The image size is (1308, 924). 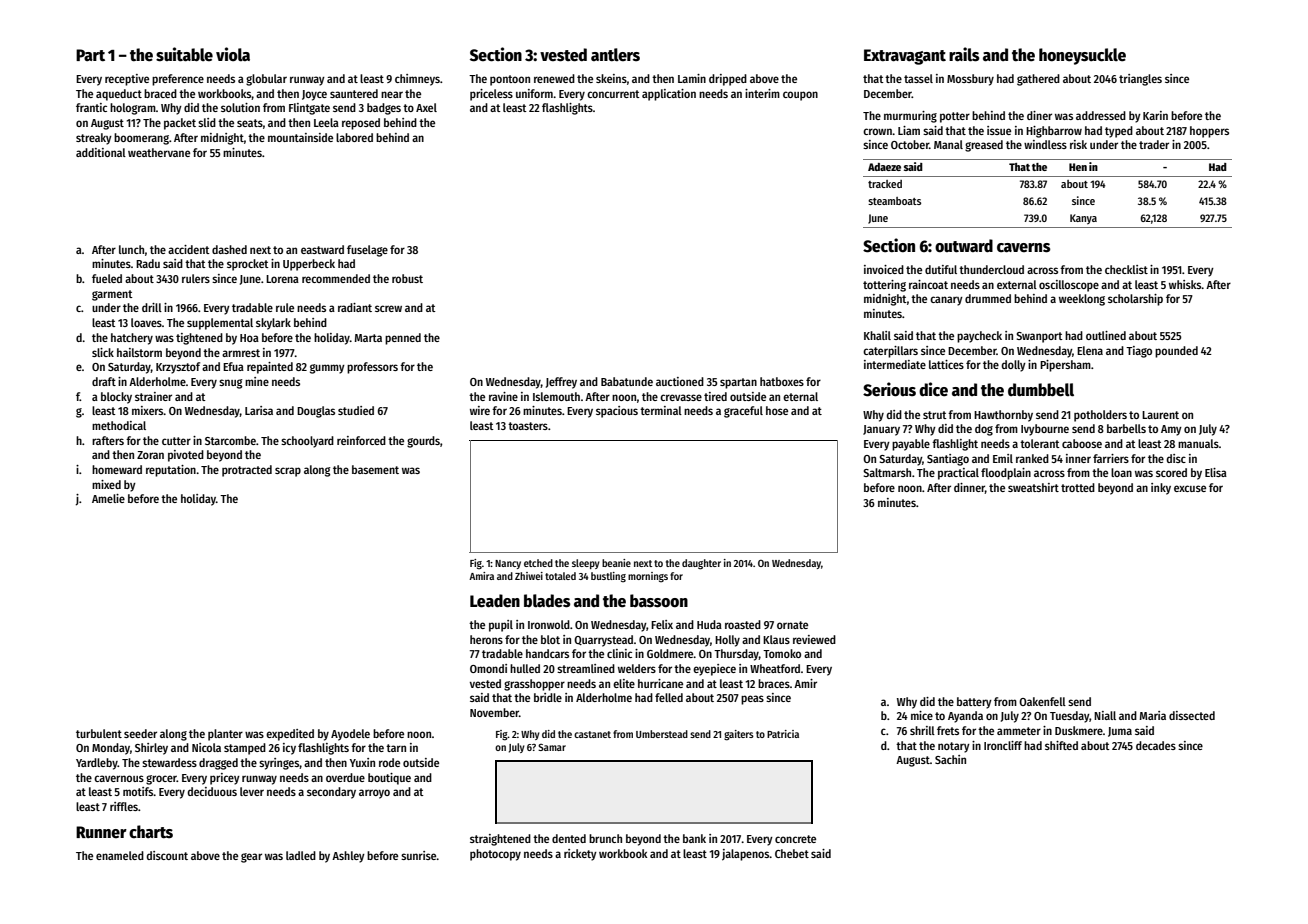 I want to click on overdue, so click(x=345, y=777).
